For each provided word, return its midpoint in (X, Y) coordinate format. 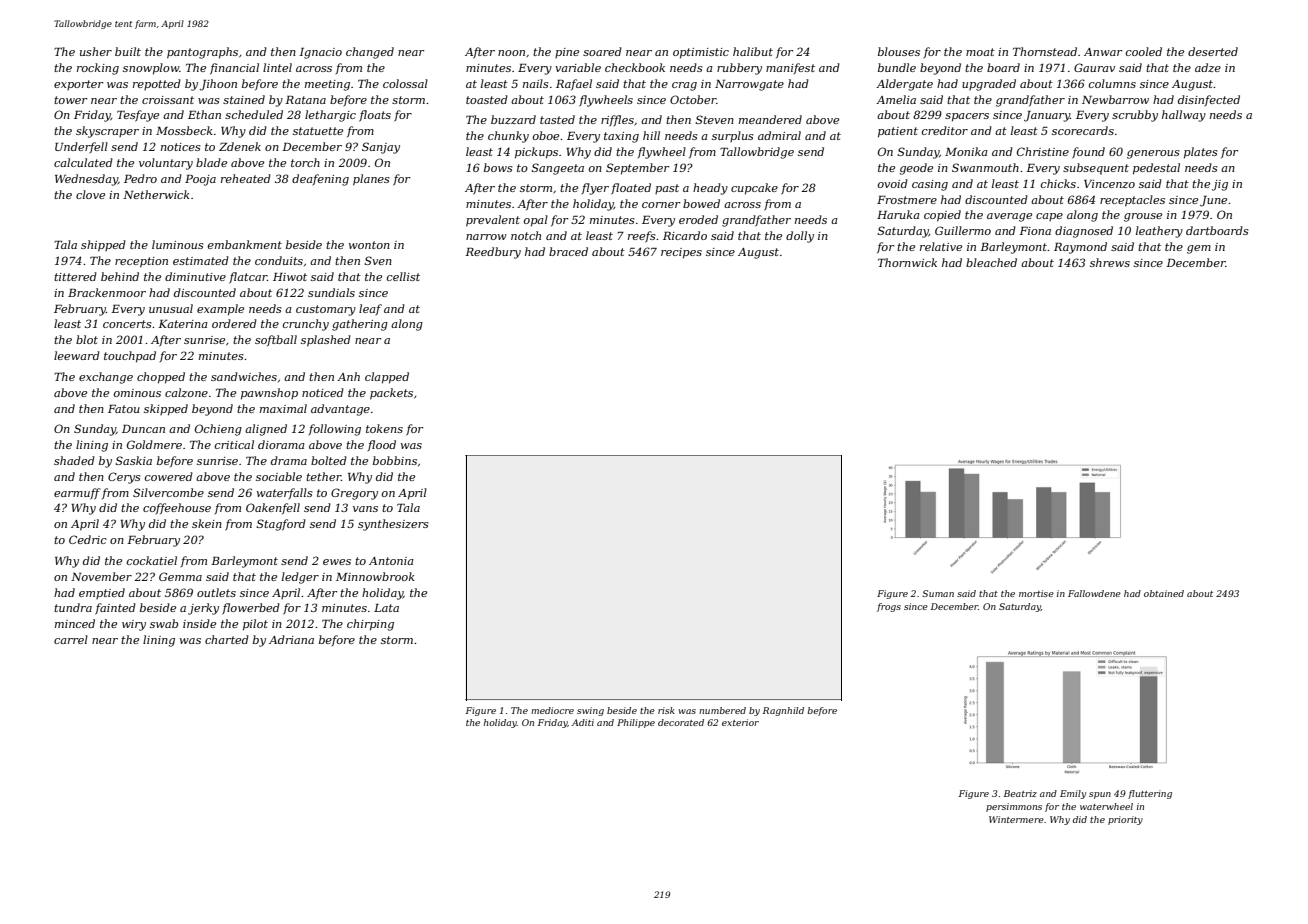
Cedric (88, 539)
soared (602, 51)
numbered (722, 710)
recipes (681, 253)
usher (96, 51)
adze (1208, 67)
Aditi (583, 722)
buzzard (513, 119)
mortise (1036, 593)
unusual (171, 308)
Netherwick (156, 194)
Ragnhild (783, 711)
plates (1201, 153)
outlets (216, 592)
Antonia (391, 561)
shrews (1110, 262)
